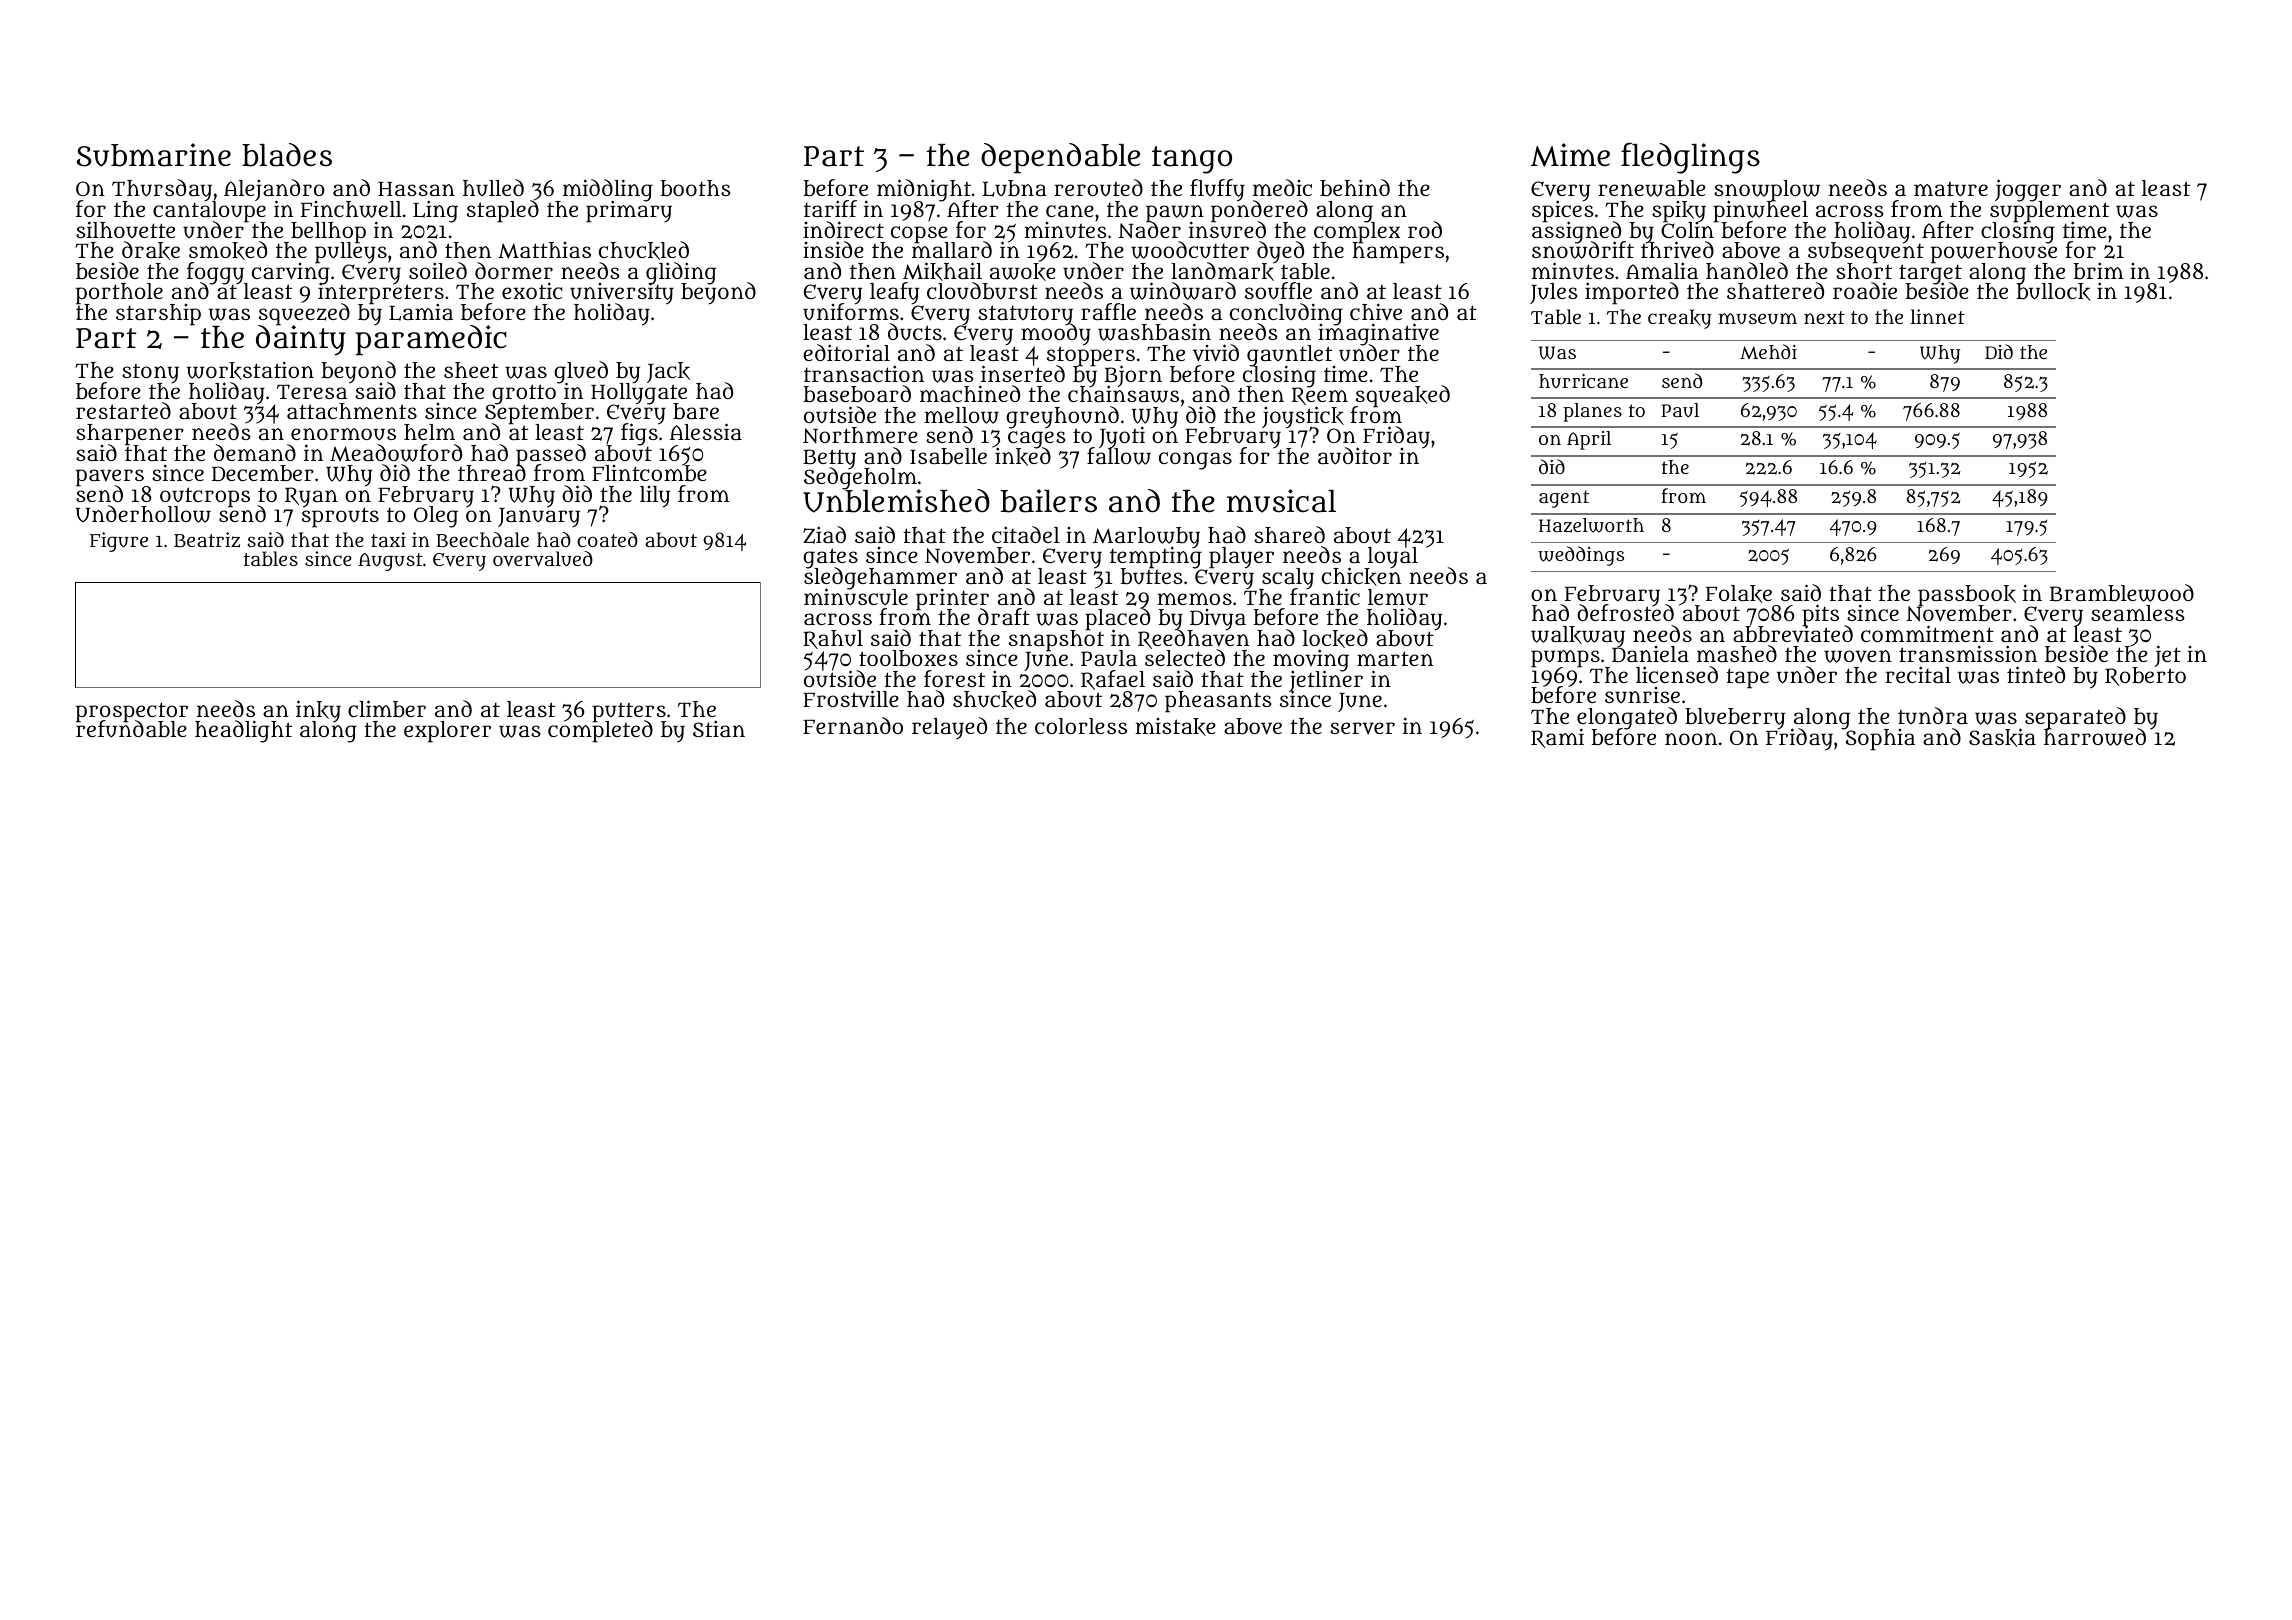 The width and height of the image is (2292, 1620). I want to click on Mime, so click(1570, 155).
